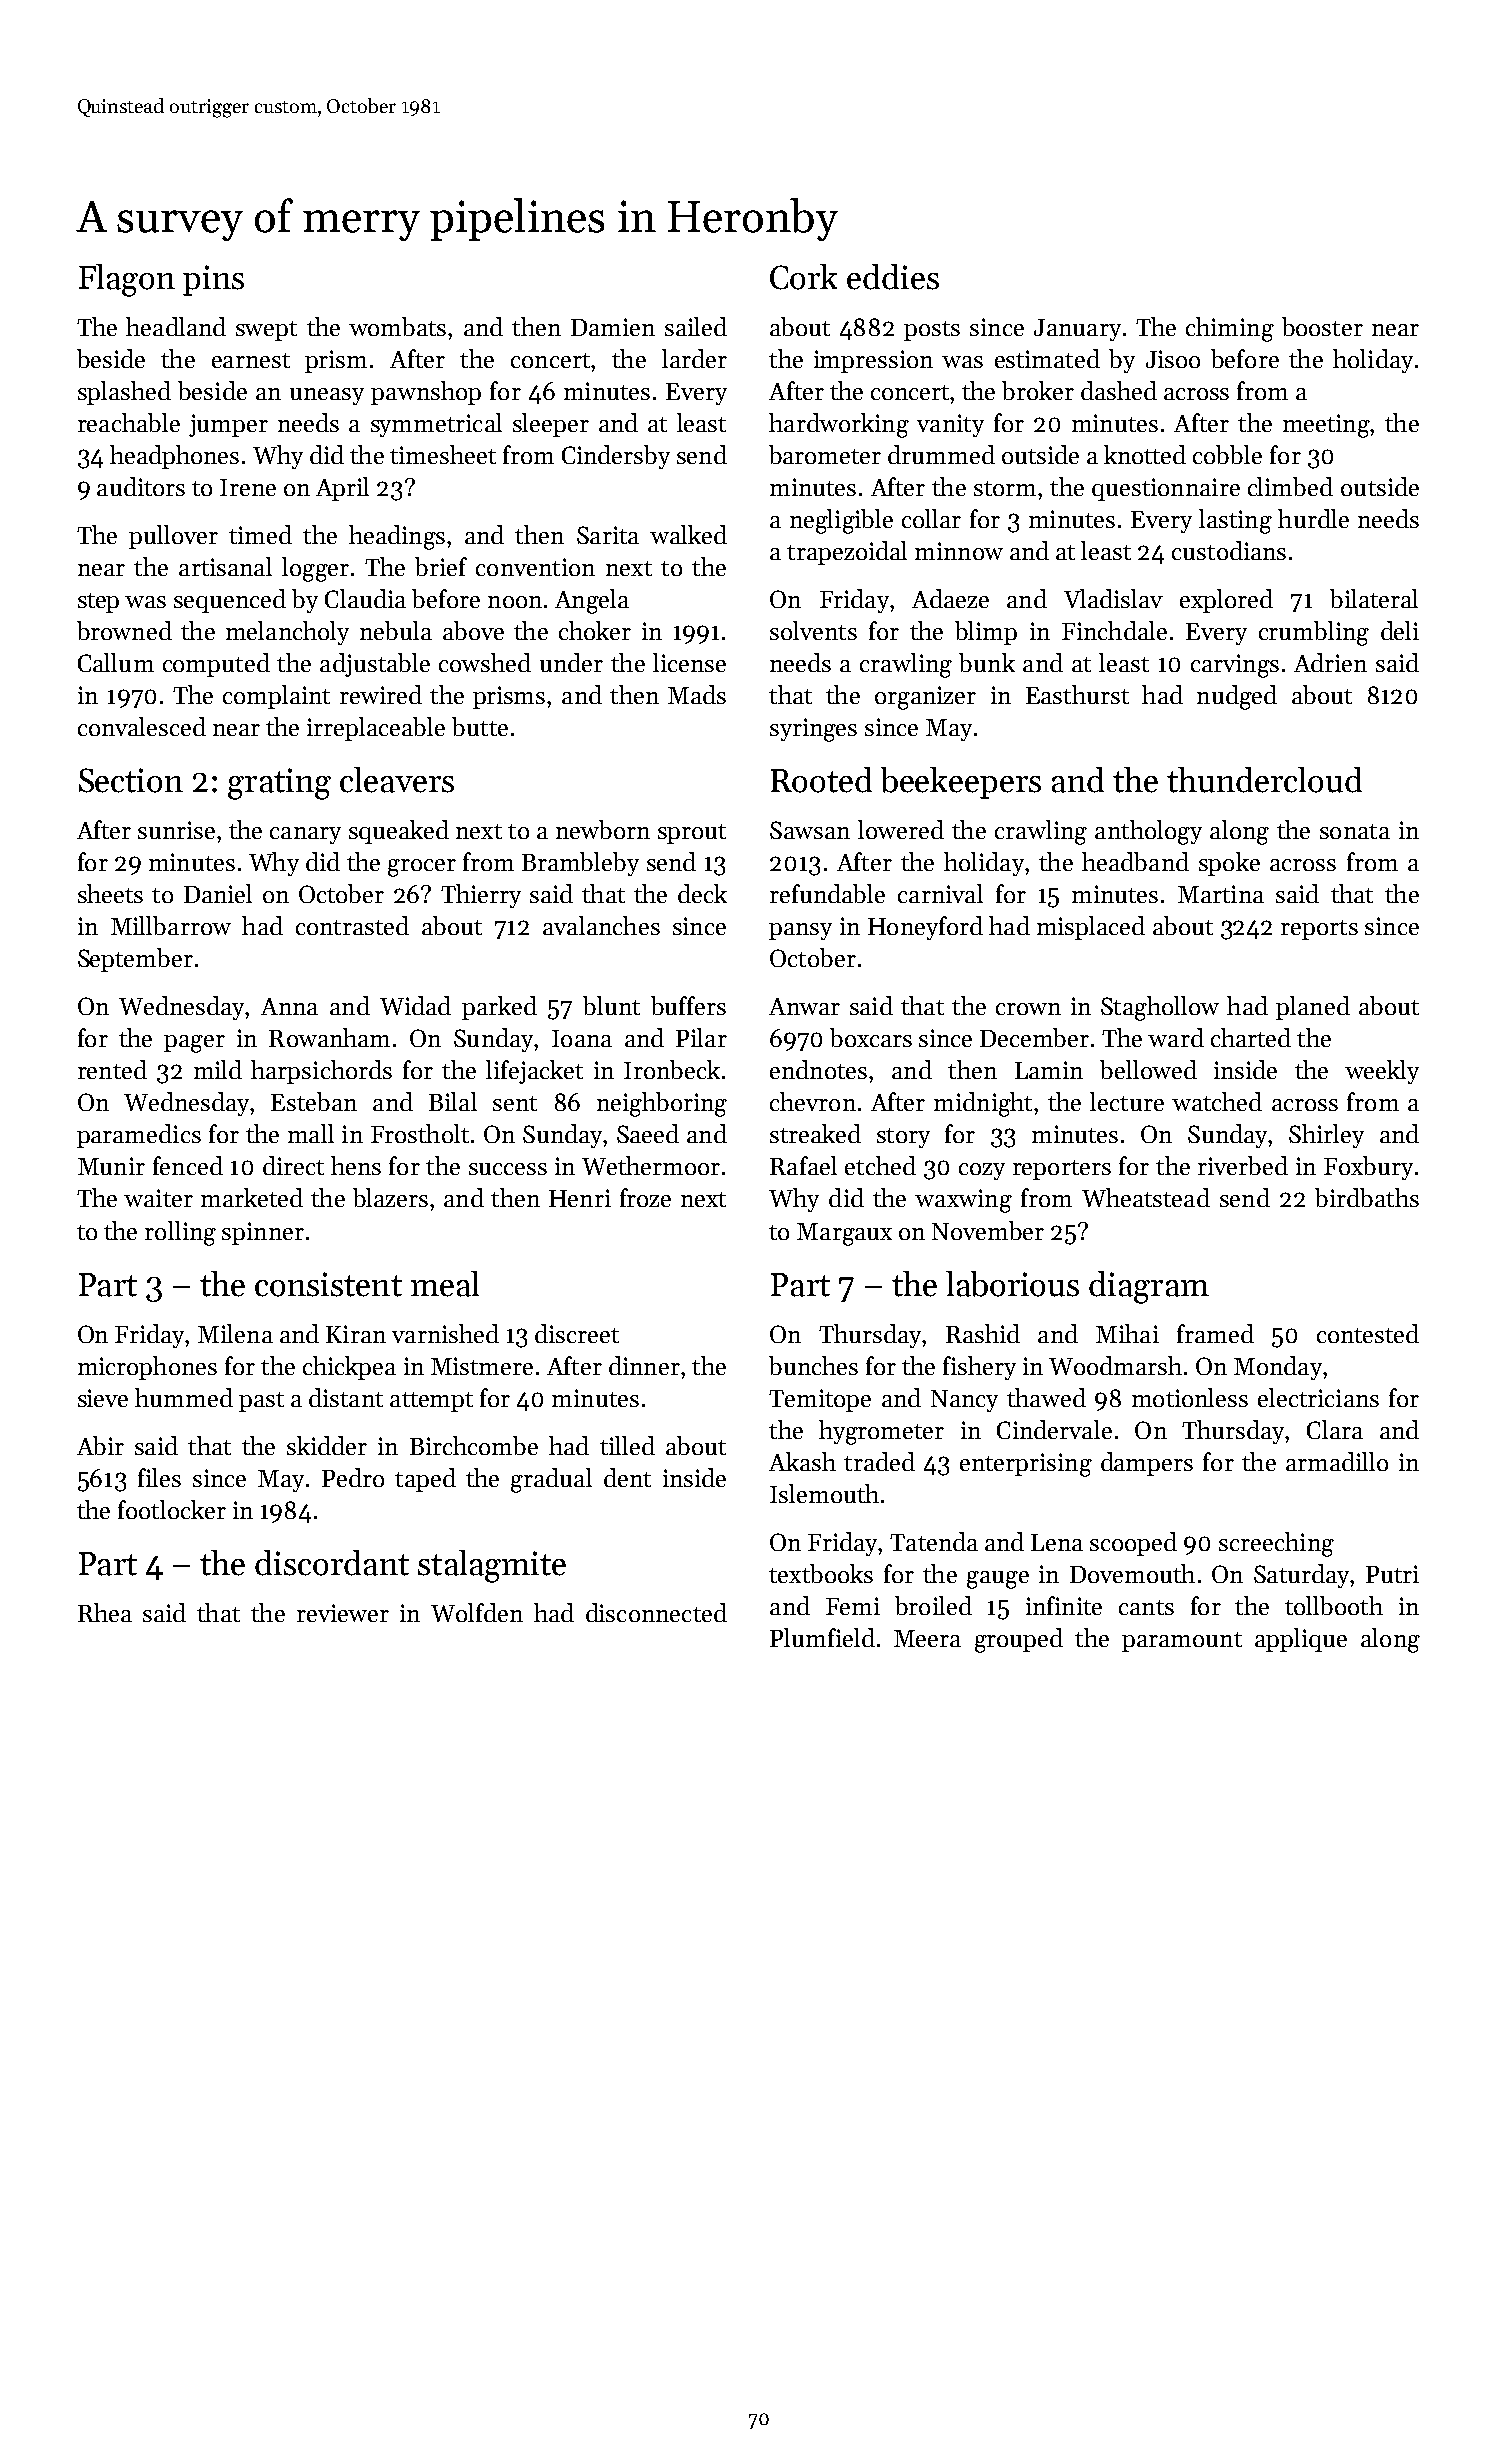 The width and height of the screenshot is (1496, 2464). I want to click on swept, so click(266, 331).
